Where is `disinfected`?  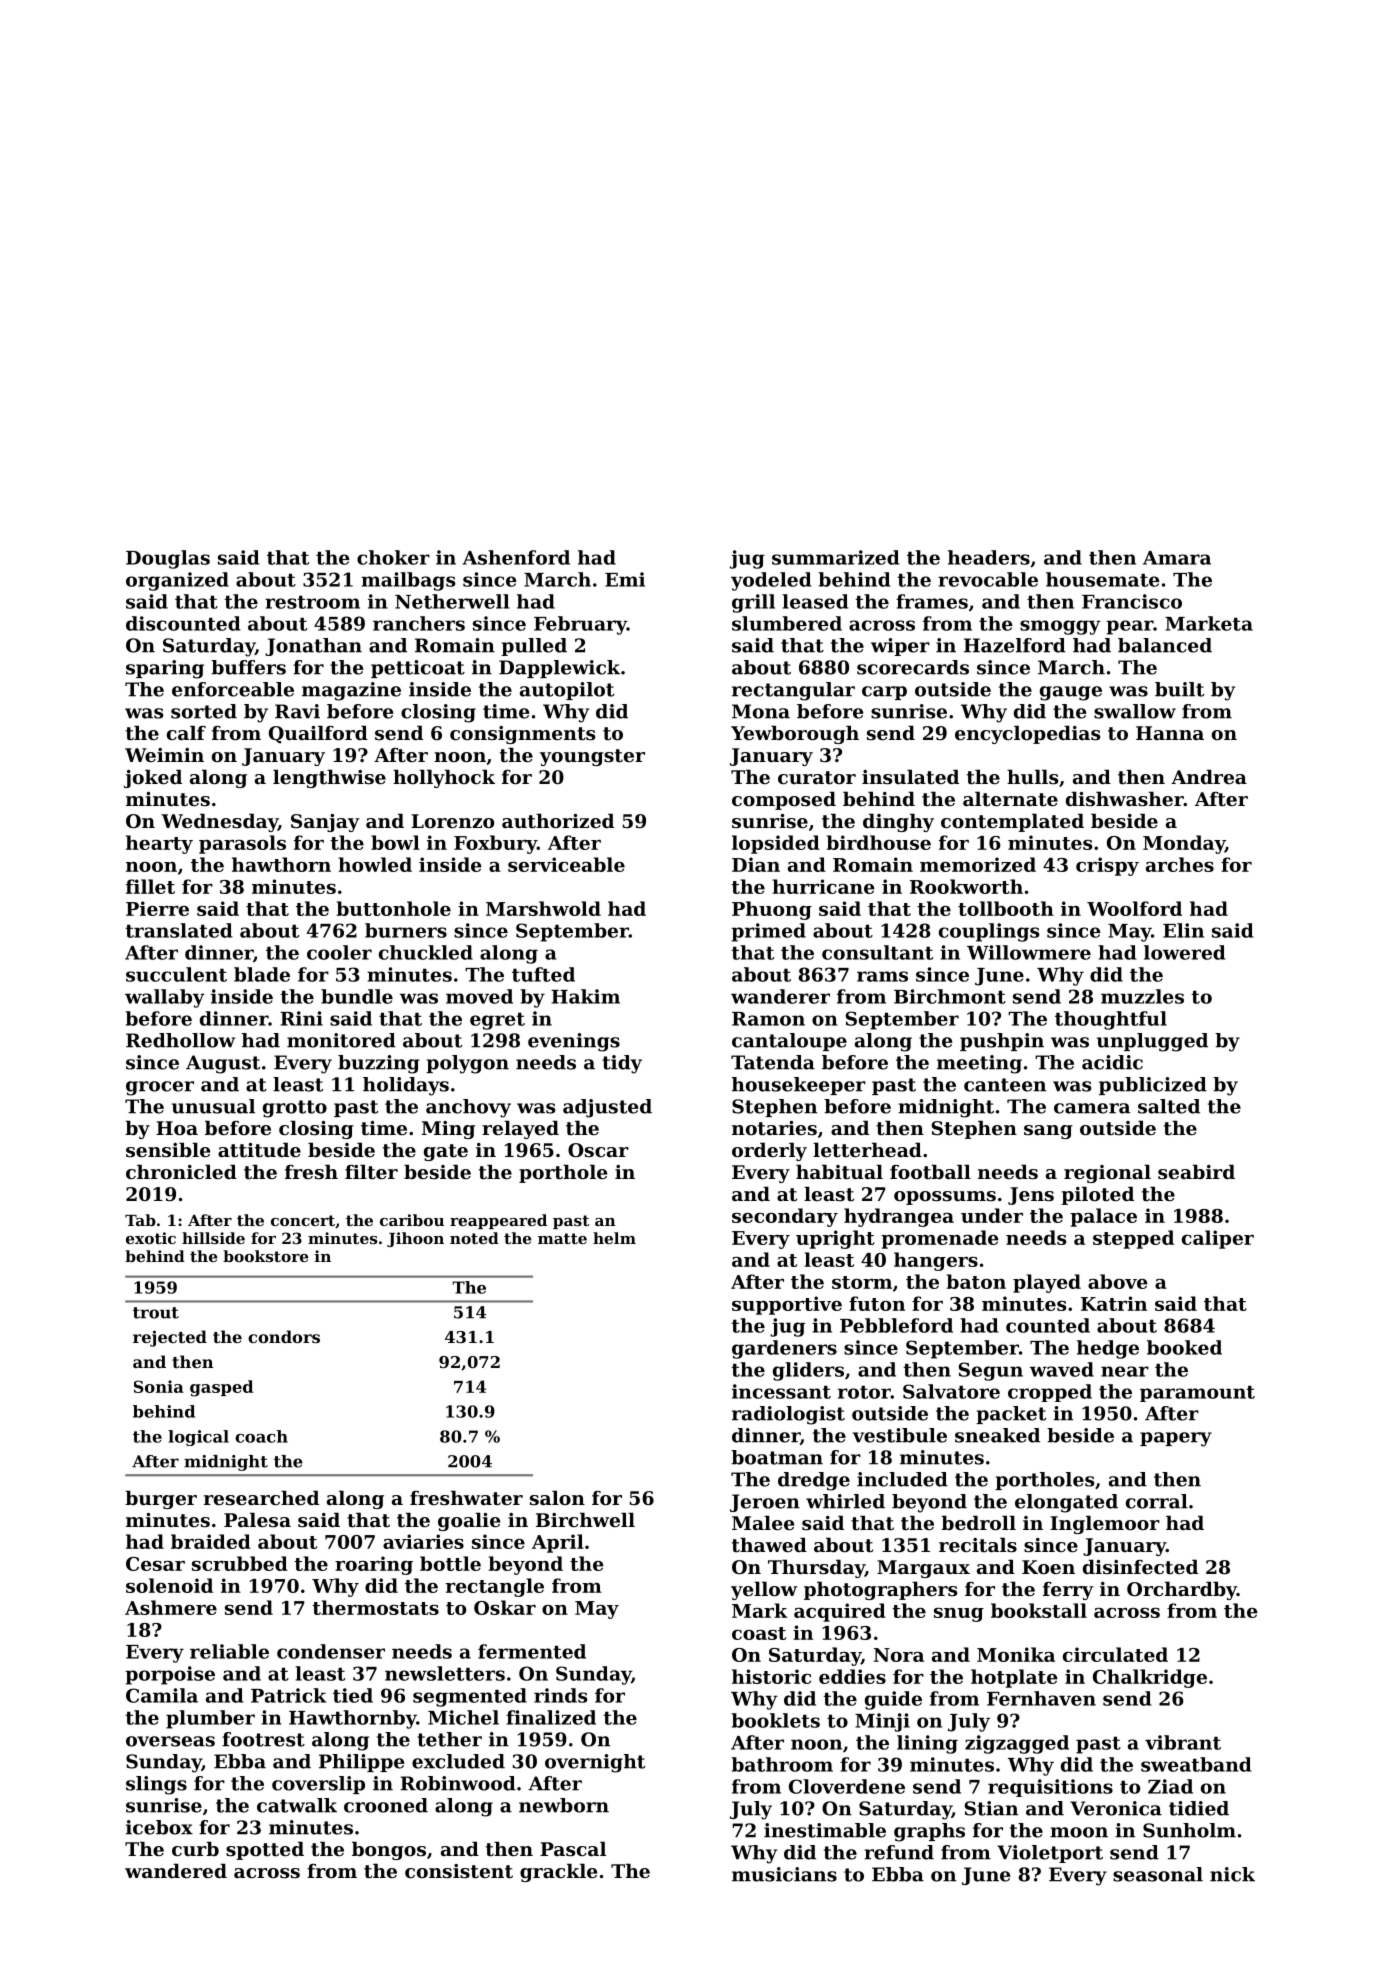 disinfected is located at coordinates (1140, 1567).
